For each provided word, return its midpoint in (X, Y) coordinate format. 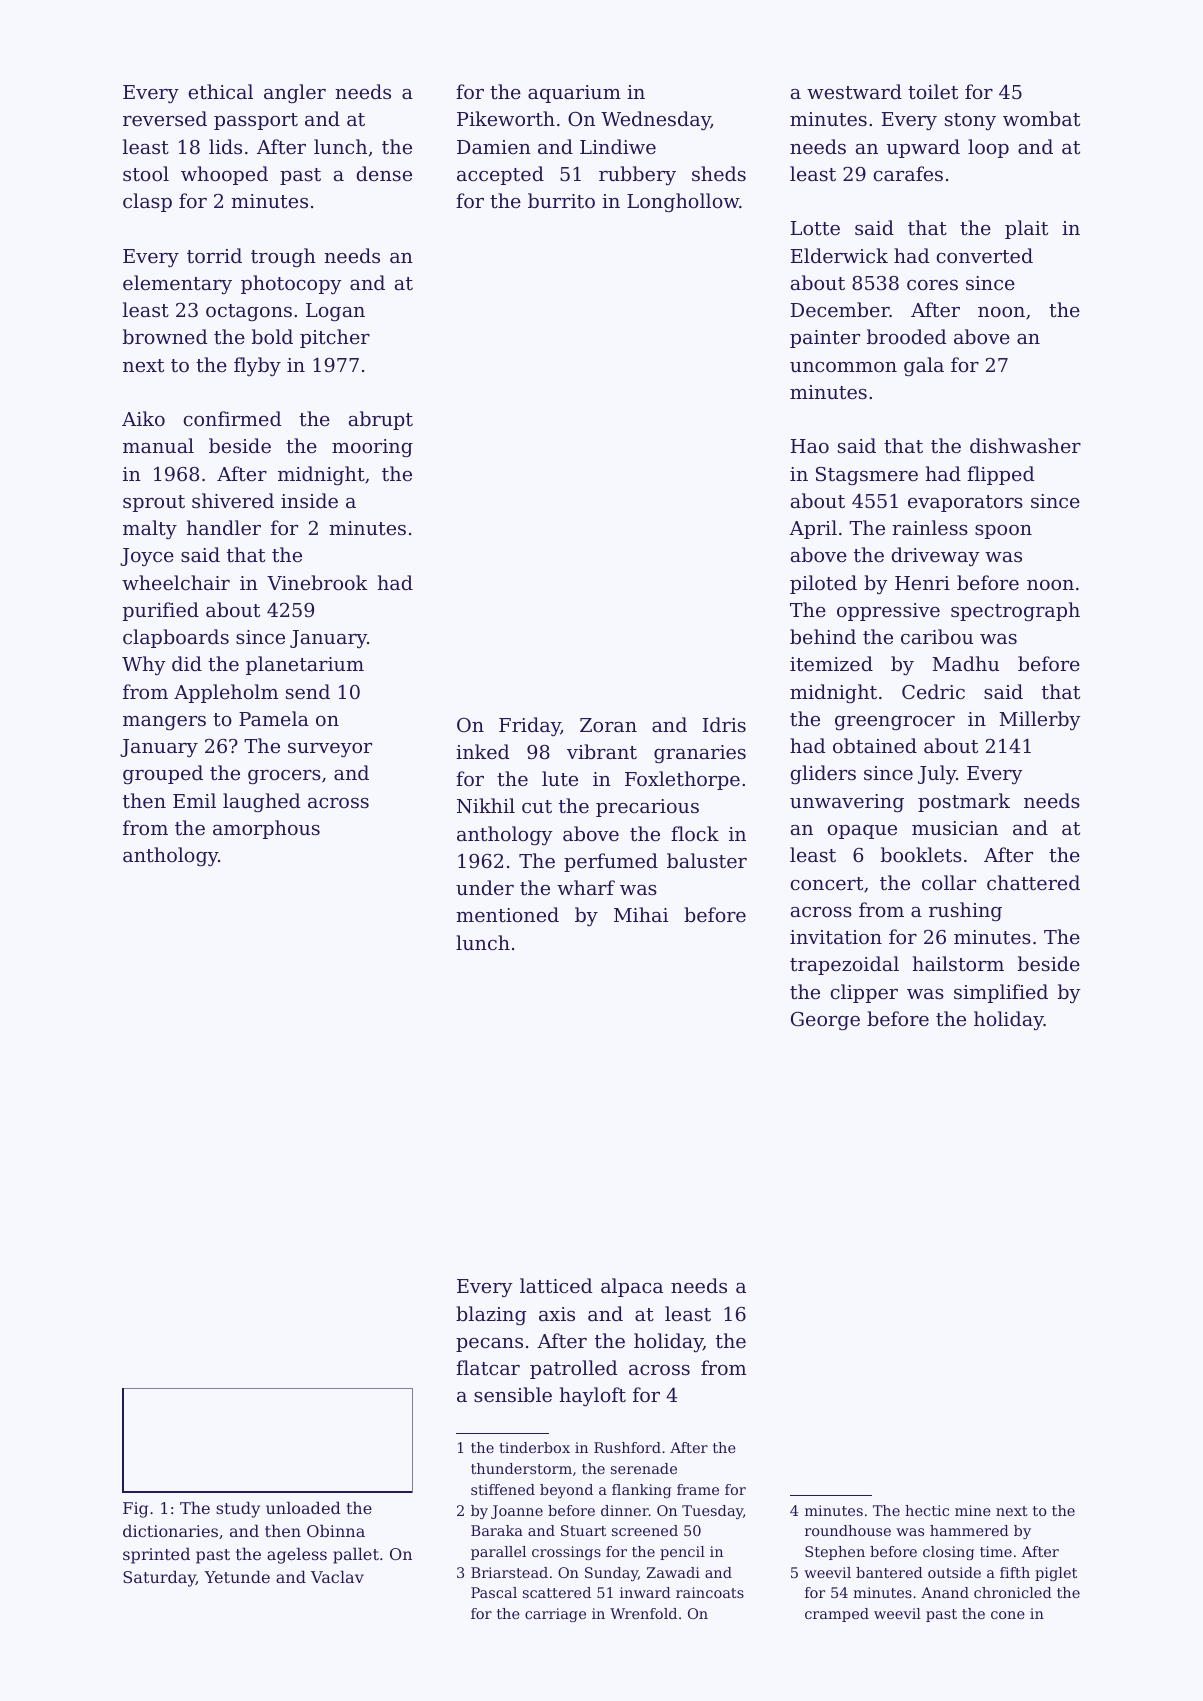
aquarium (574, 94)
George (825, 1021)
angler (295, 93)
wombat (1041, 118)
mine (973, 1510)
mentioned (507, 914)
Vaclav (337, 1576)
